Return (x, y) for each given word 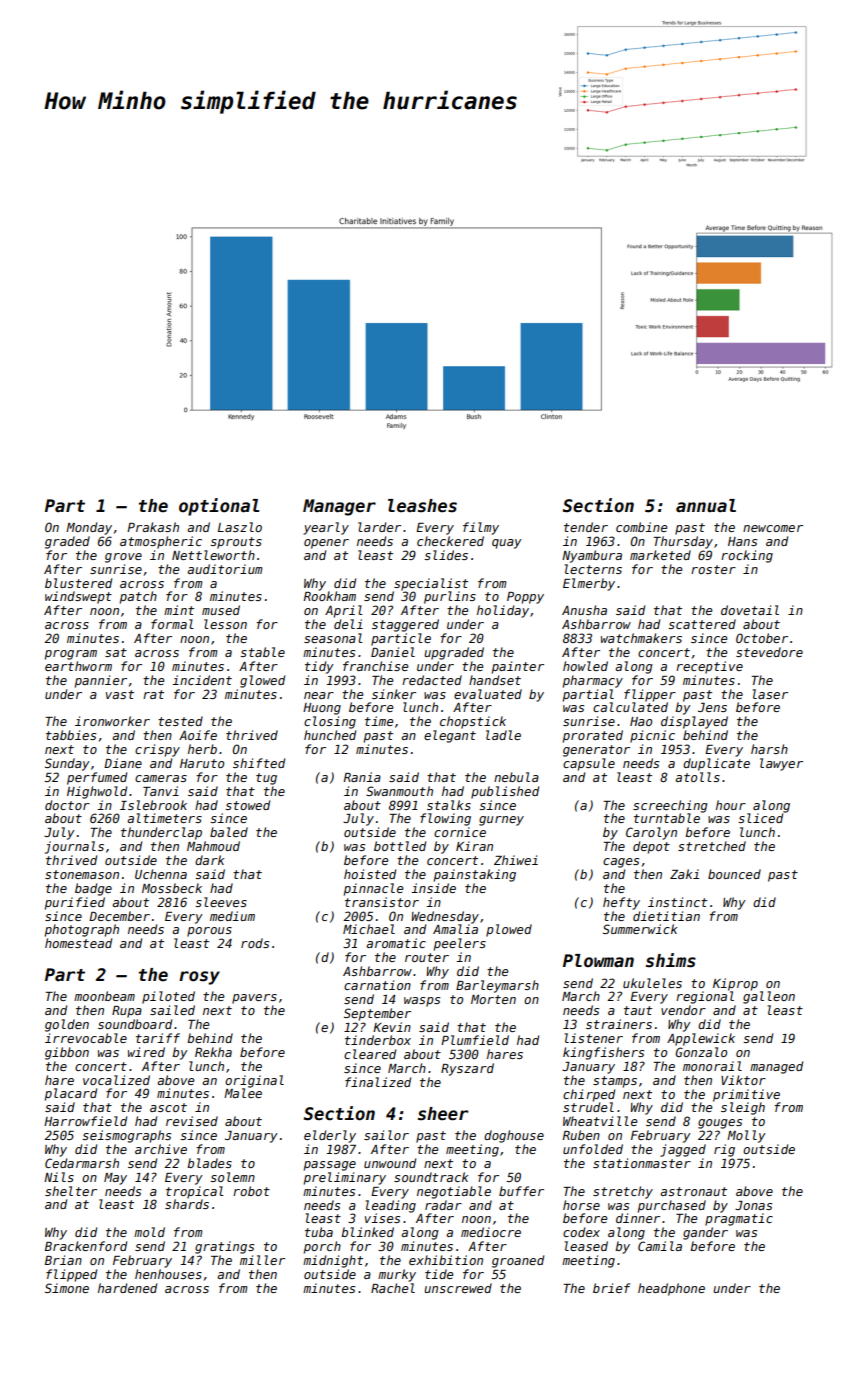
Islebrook (153, 805)
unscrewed (458, 1288)
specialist (431, 584)
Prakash (153, 527)
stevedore (769, 652)
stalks (449, 805)
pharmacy (593, 681)
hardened (127, 1288)
